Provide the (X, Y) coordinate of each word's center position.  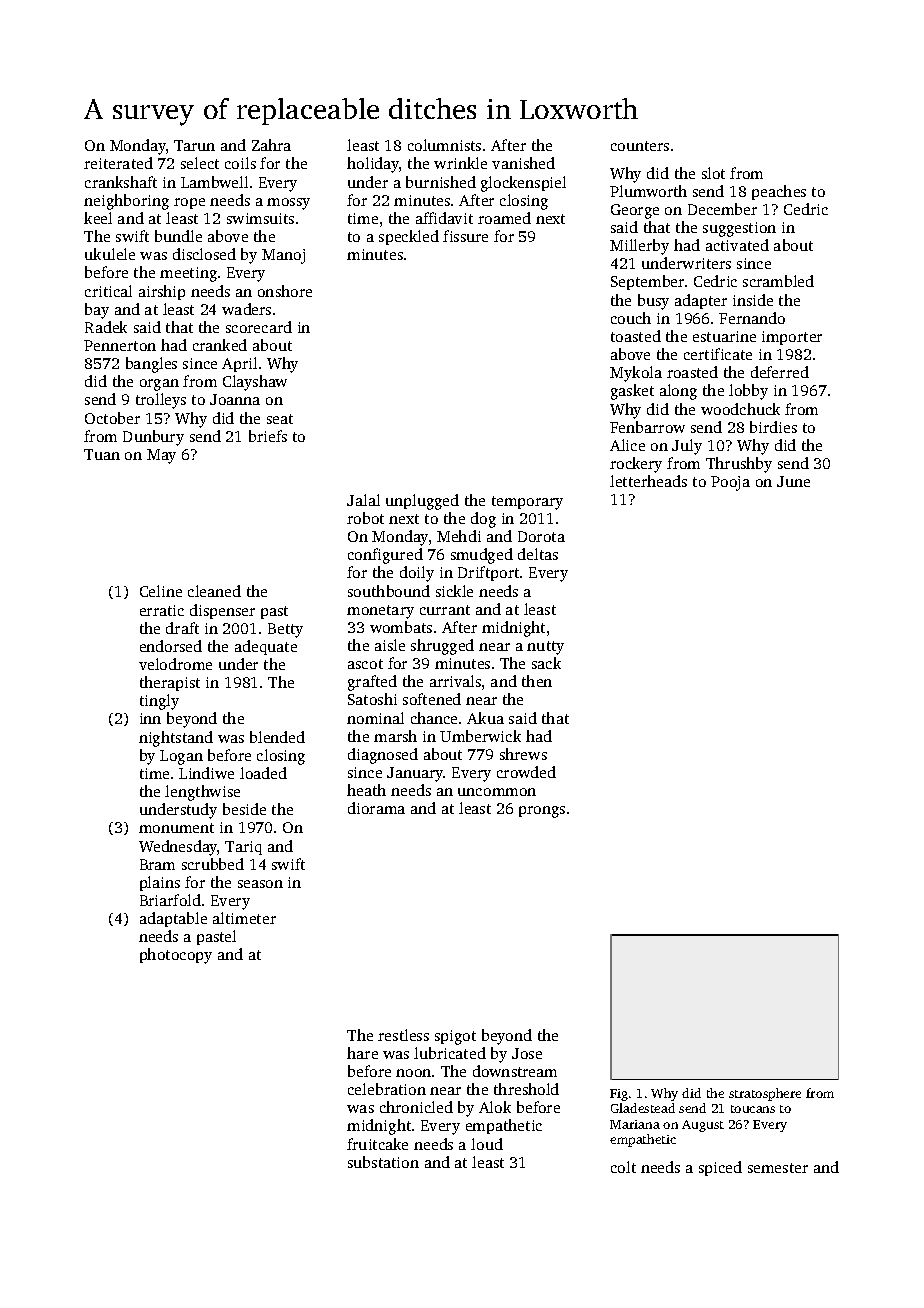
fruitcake (377, 1144)
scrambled (778, 281)
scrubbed (213, 864)
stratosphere (765, 1094)
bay (97, 311)
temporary (527, 503)
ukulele (110, 254)
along (678, 392)
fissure (465, 236)
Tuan (102, 454)
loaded (263, 773)
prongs (542, 812)
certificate (718, 354)
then (537, 681)
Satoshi (372, 699)
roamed (504, 218)
